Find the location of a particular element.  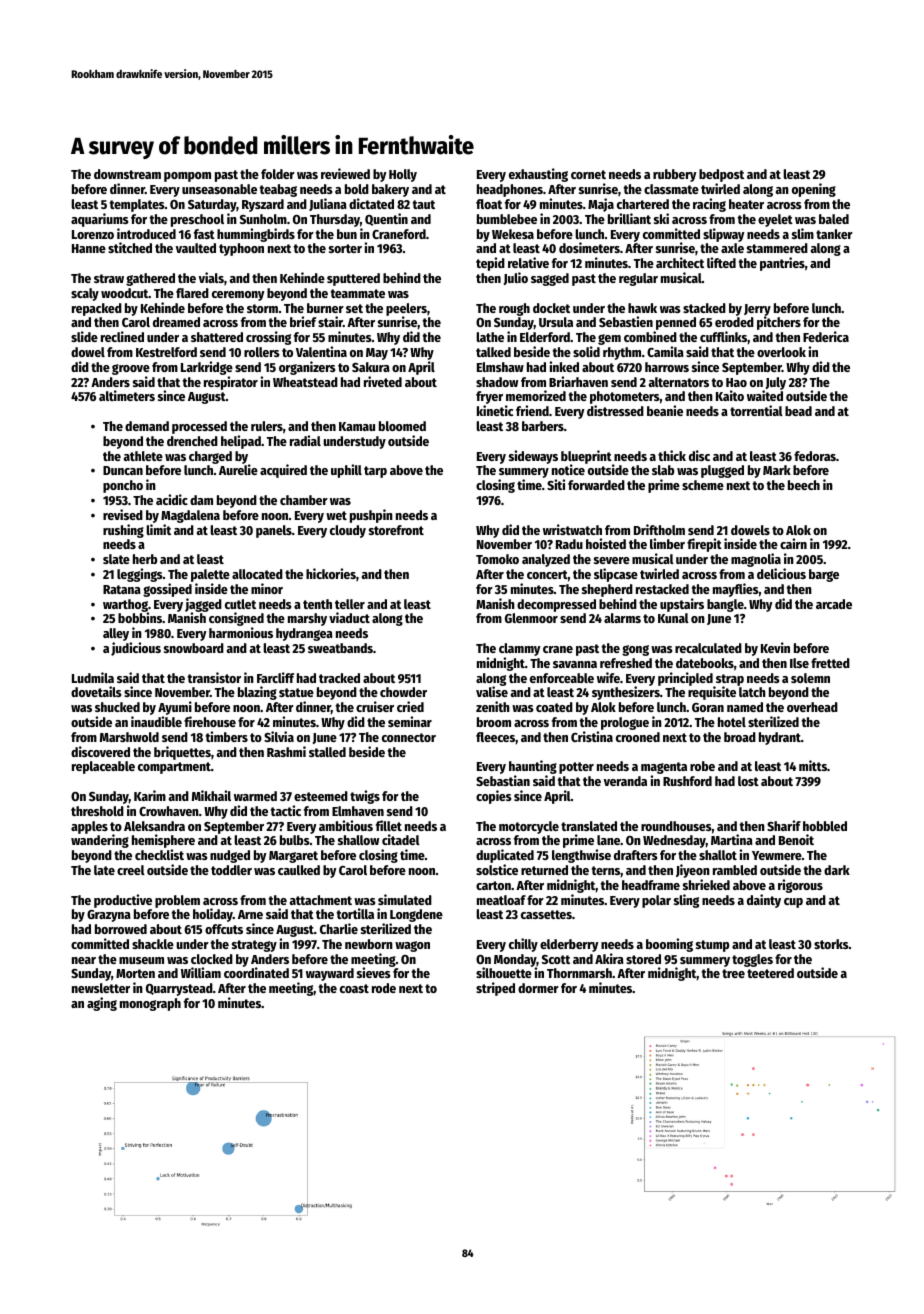

baled is located at coordinates (834, 219).
